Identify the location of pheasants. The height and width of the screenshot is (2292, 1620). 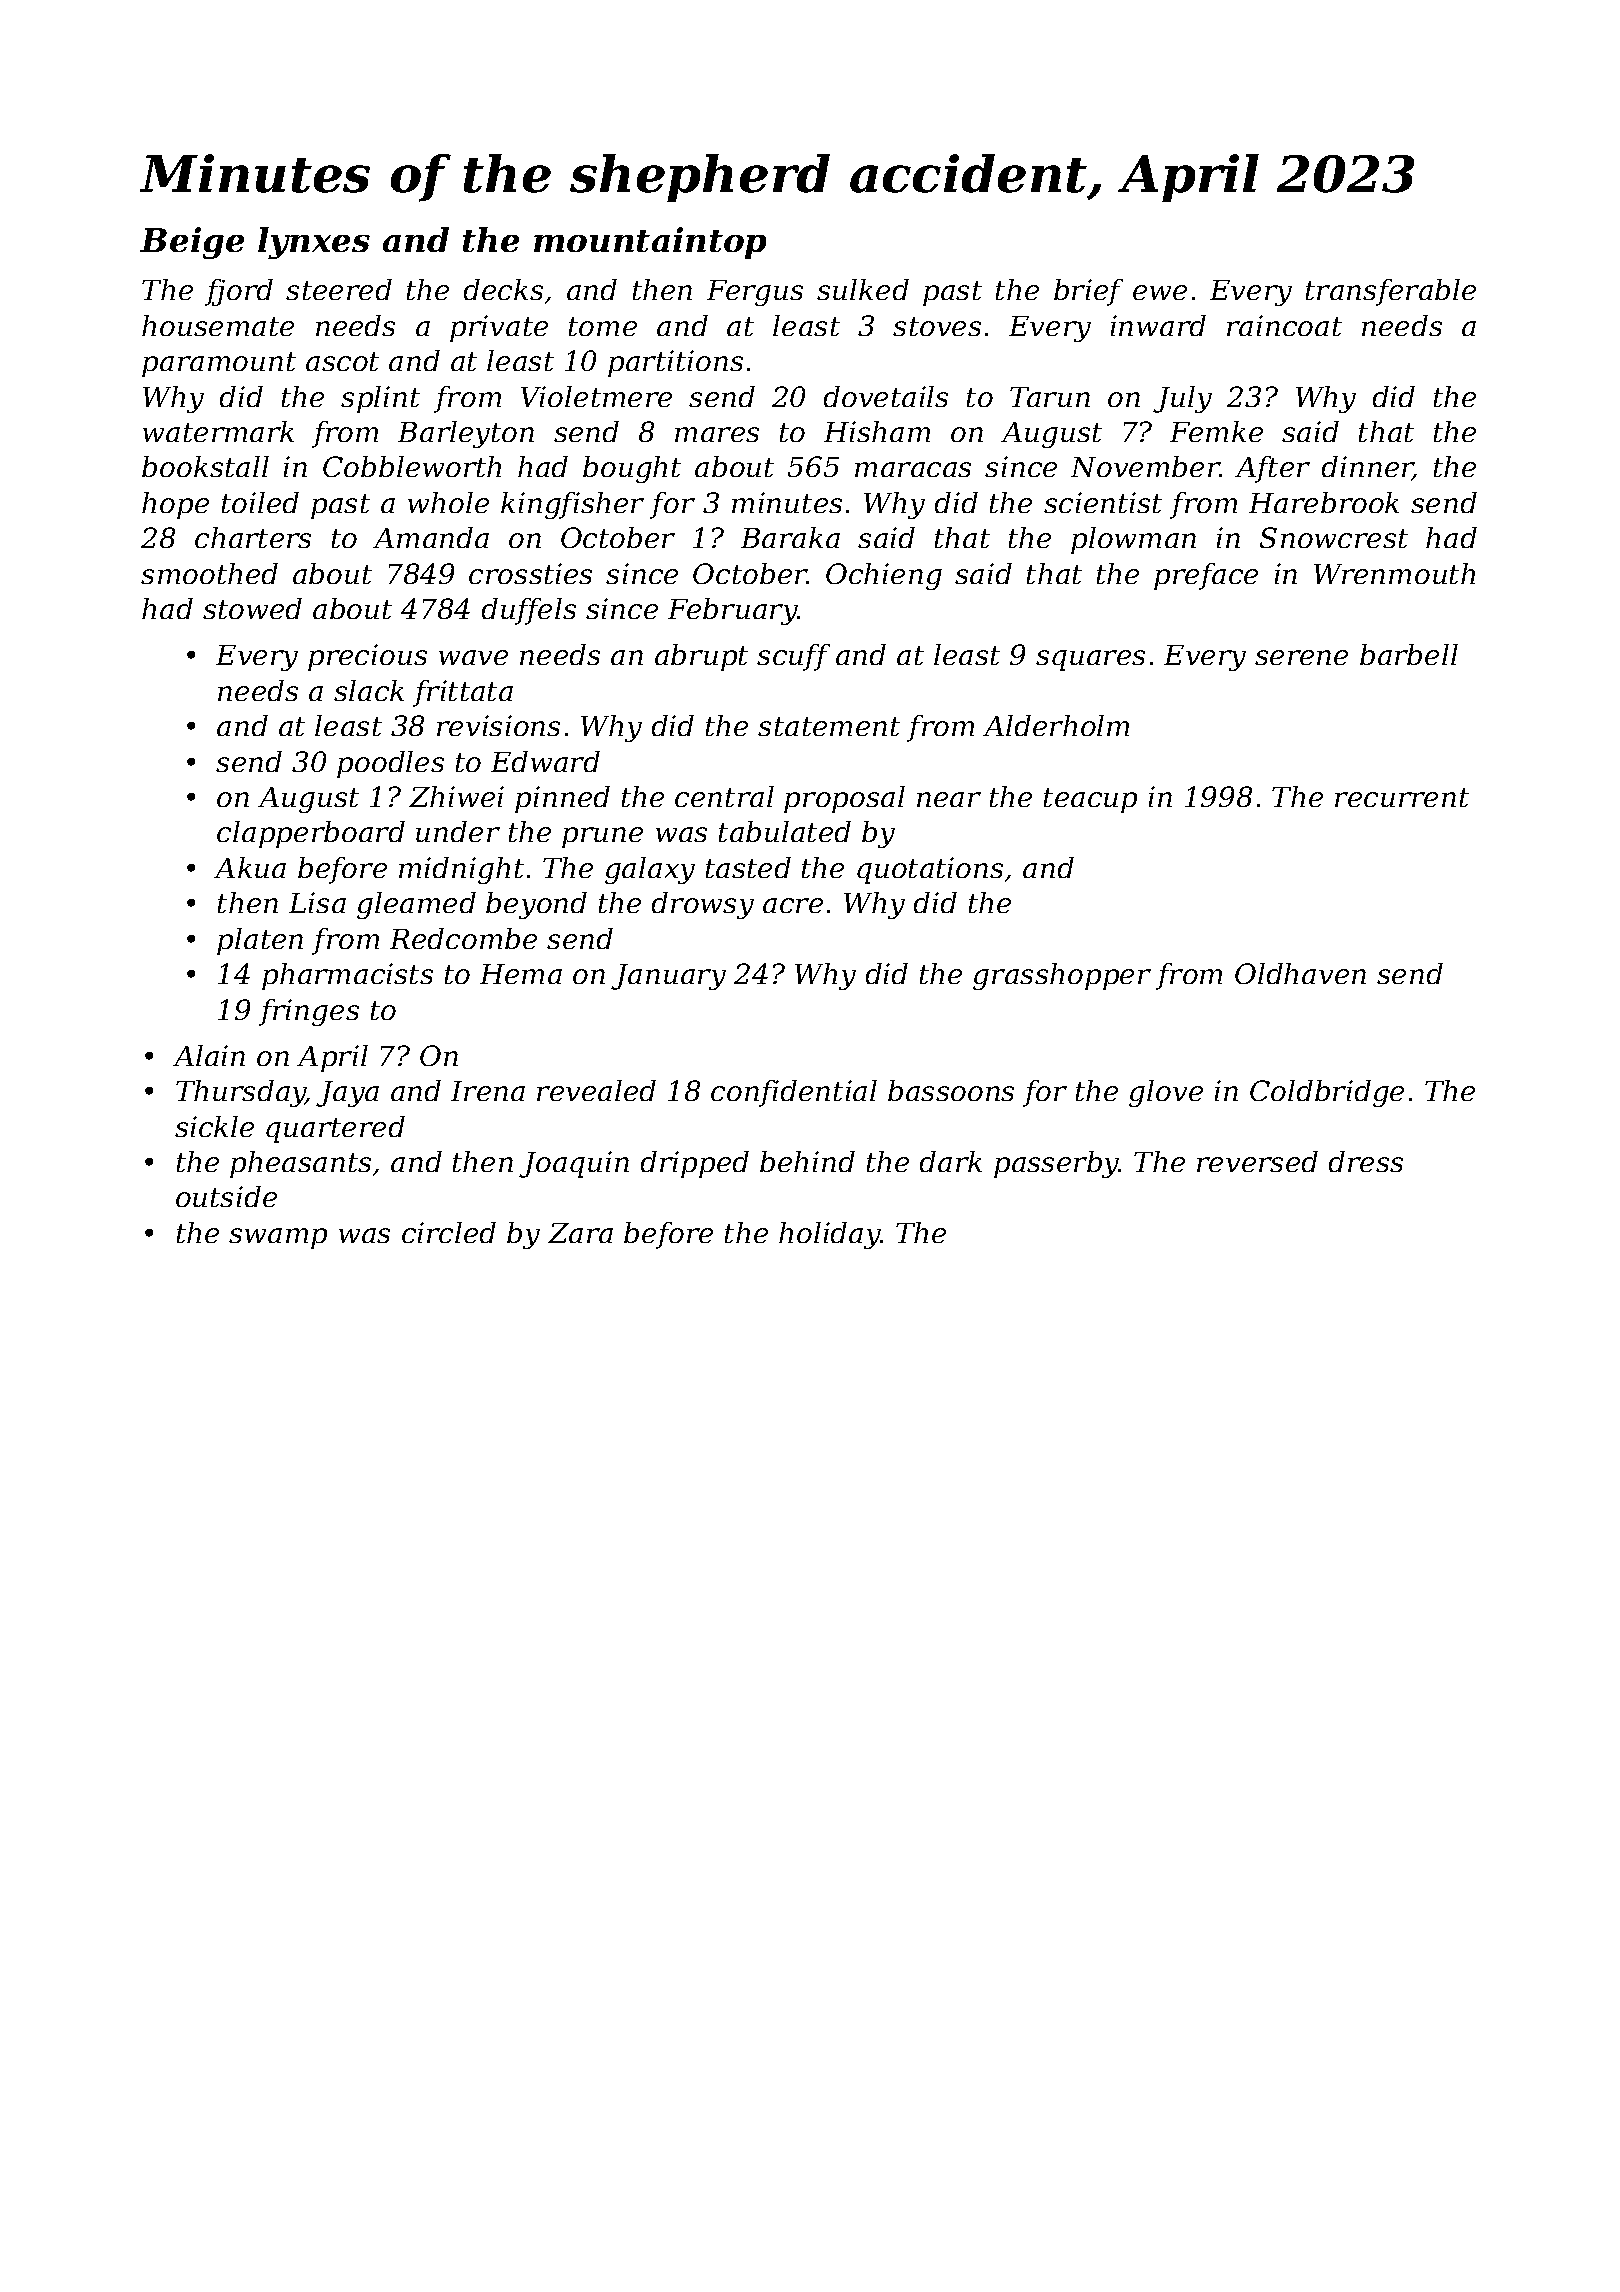
(300, 1164).
